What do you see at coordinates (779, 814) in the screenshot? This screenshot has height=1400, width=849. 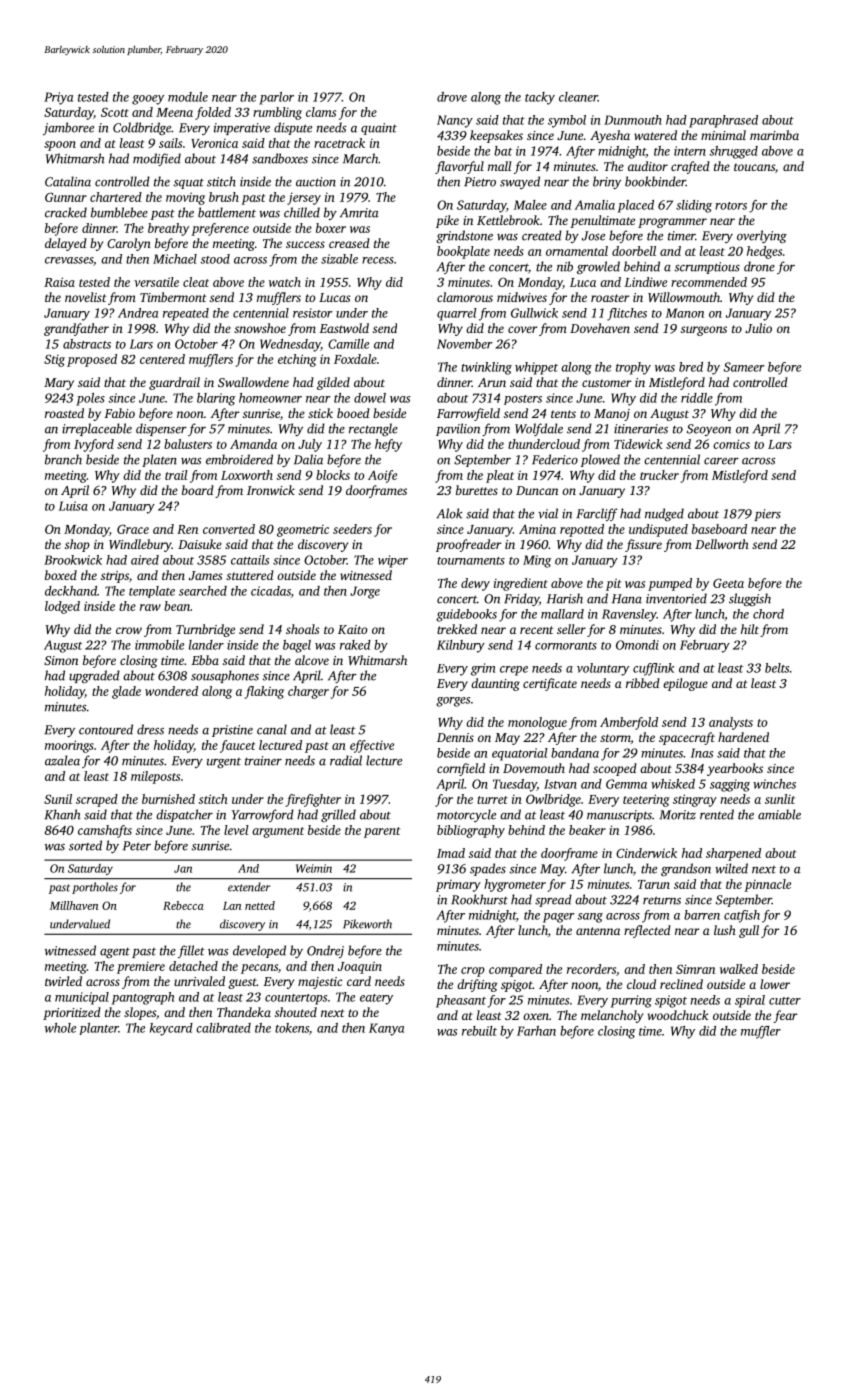 I see `amiable` at bounding box center [779, 814].
